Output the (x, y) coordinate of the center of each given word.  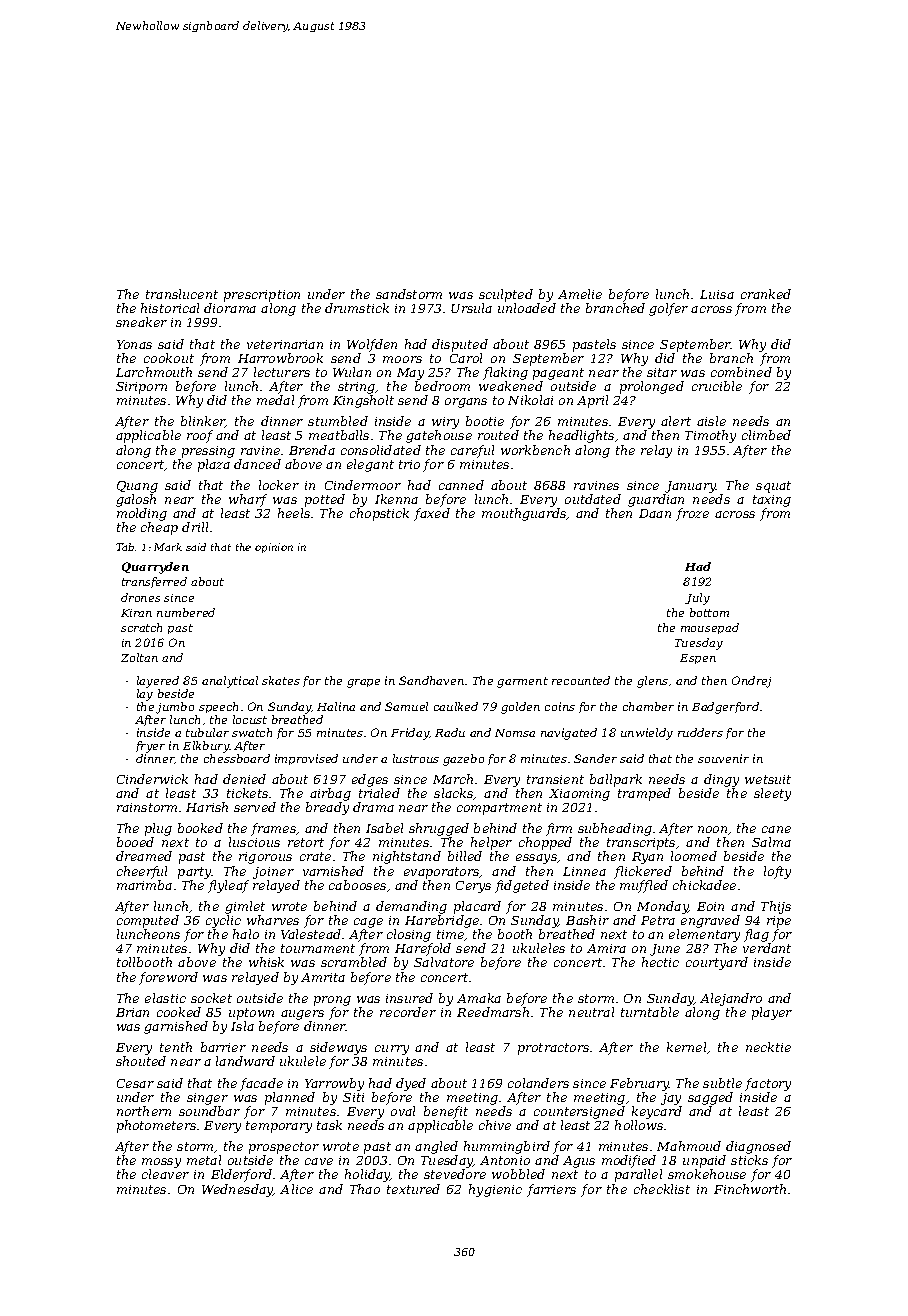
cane (776, 829)
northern (144, 1111)
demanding (411, 907)
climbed (766, 435)
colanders (538, 1083)
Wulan (352, 372)
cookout (169, 358)
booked (200, 828)
